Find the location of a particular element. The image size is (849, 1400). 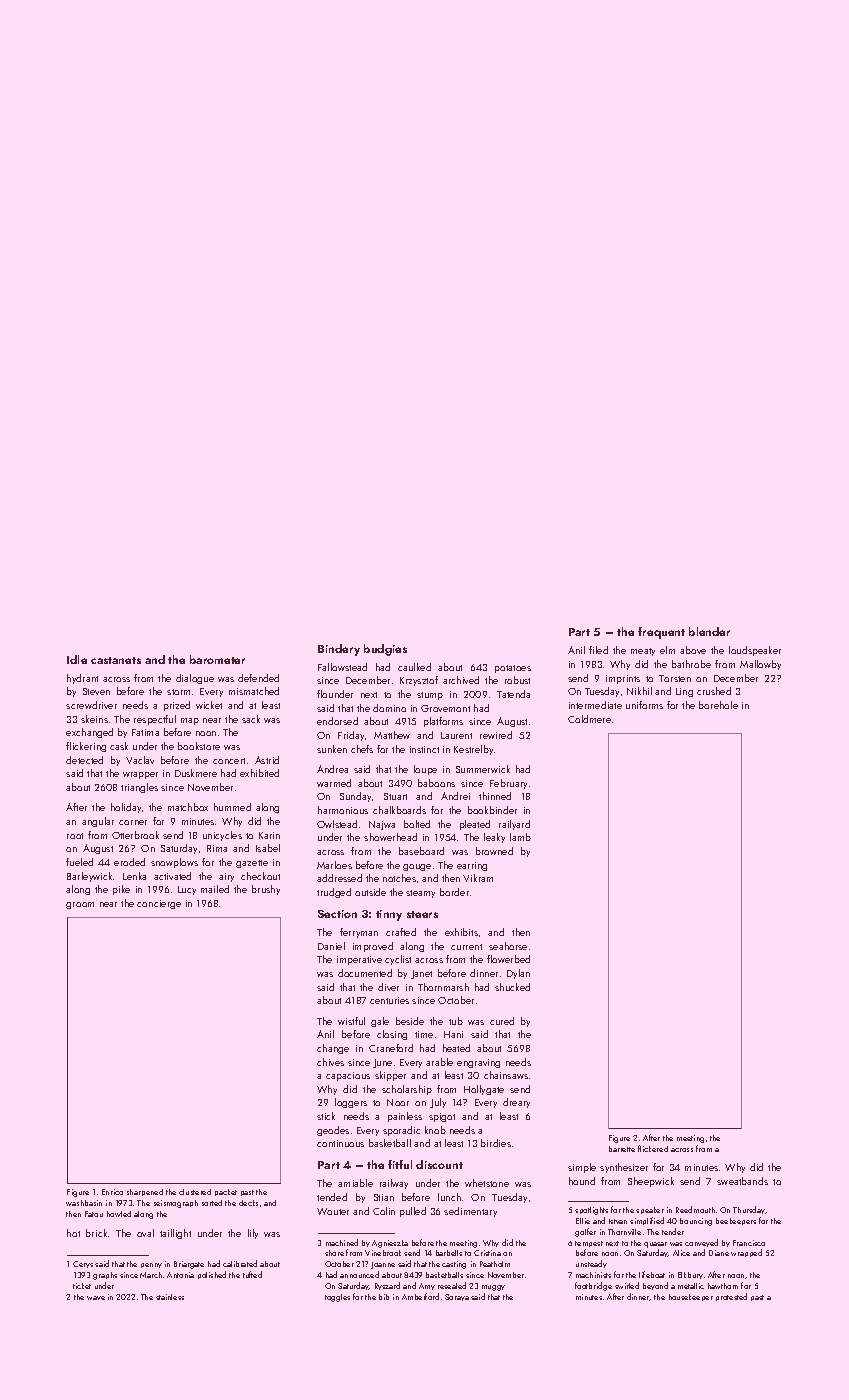

Barleywick is located at coordinates (89, 877).
